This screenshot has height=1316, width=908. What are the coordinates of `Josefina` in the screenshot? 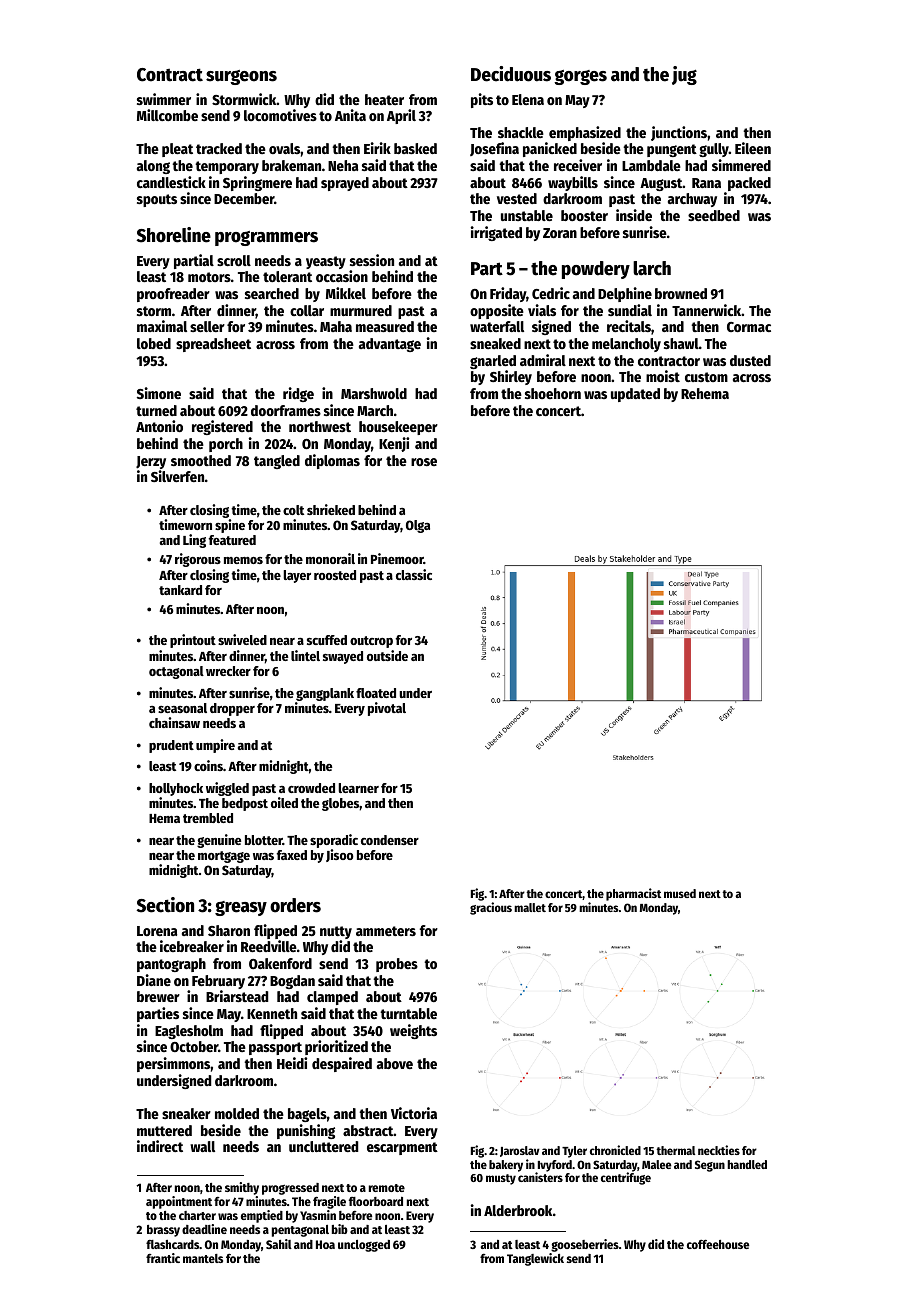 It's located at (494, 149).
